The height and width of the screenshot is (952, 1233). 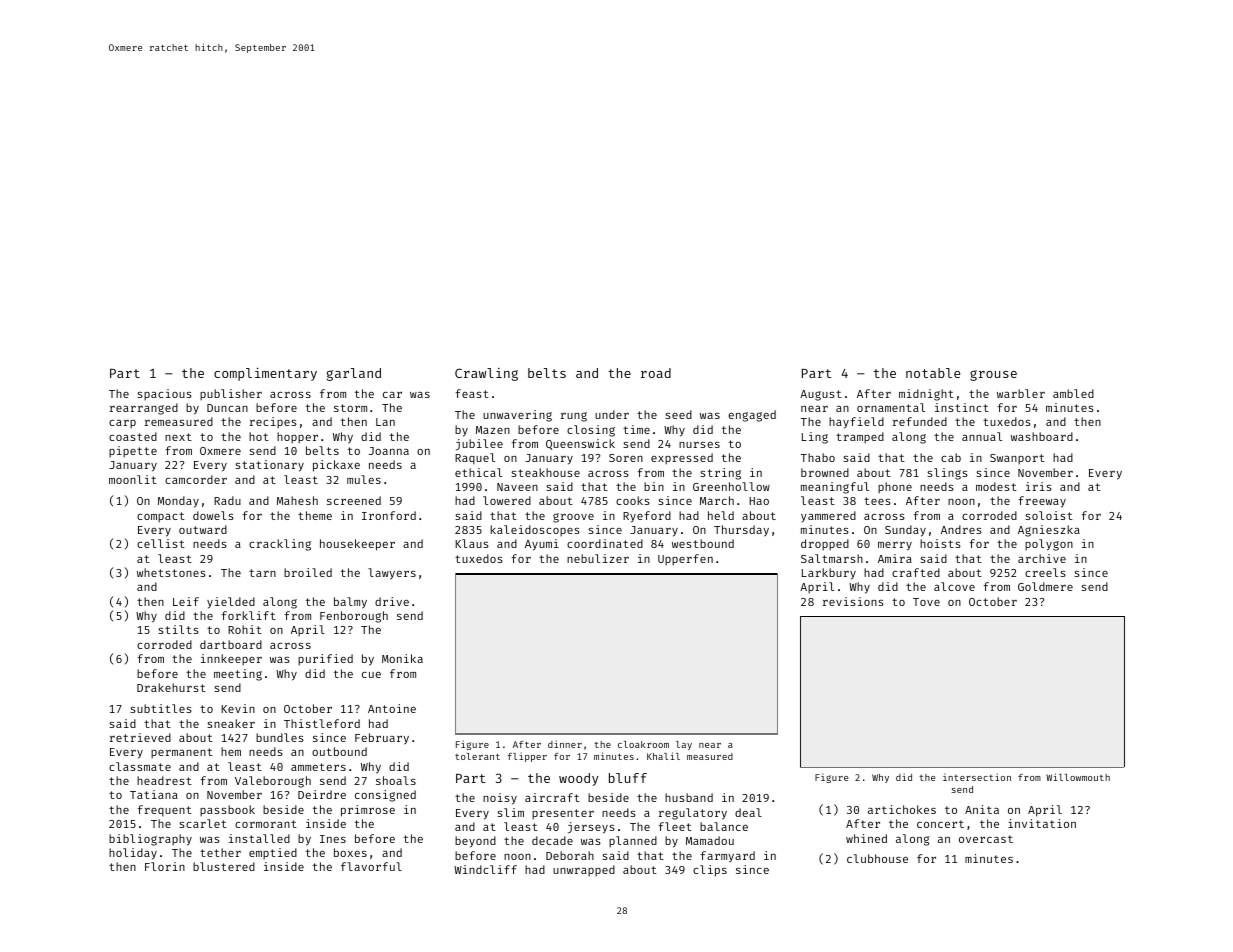 I want to click on grouse, so click(x=993, y=375).
